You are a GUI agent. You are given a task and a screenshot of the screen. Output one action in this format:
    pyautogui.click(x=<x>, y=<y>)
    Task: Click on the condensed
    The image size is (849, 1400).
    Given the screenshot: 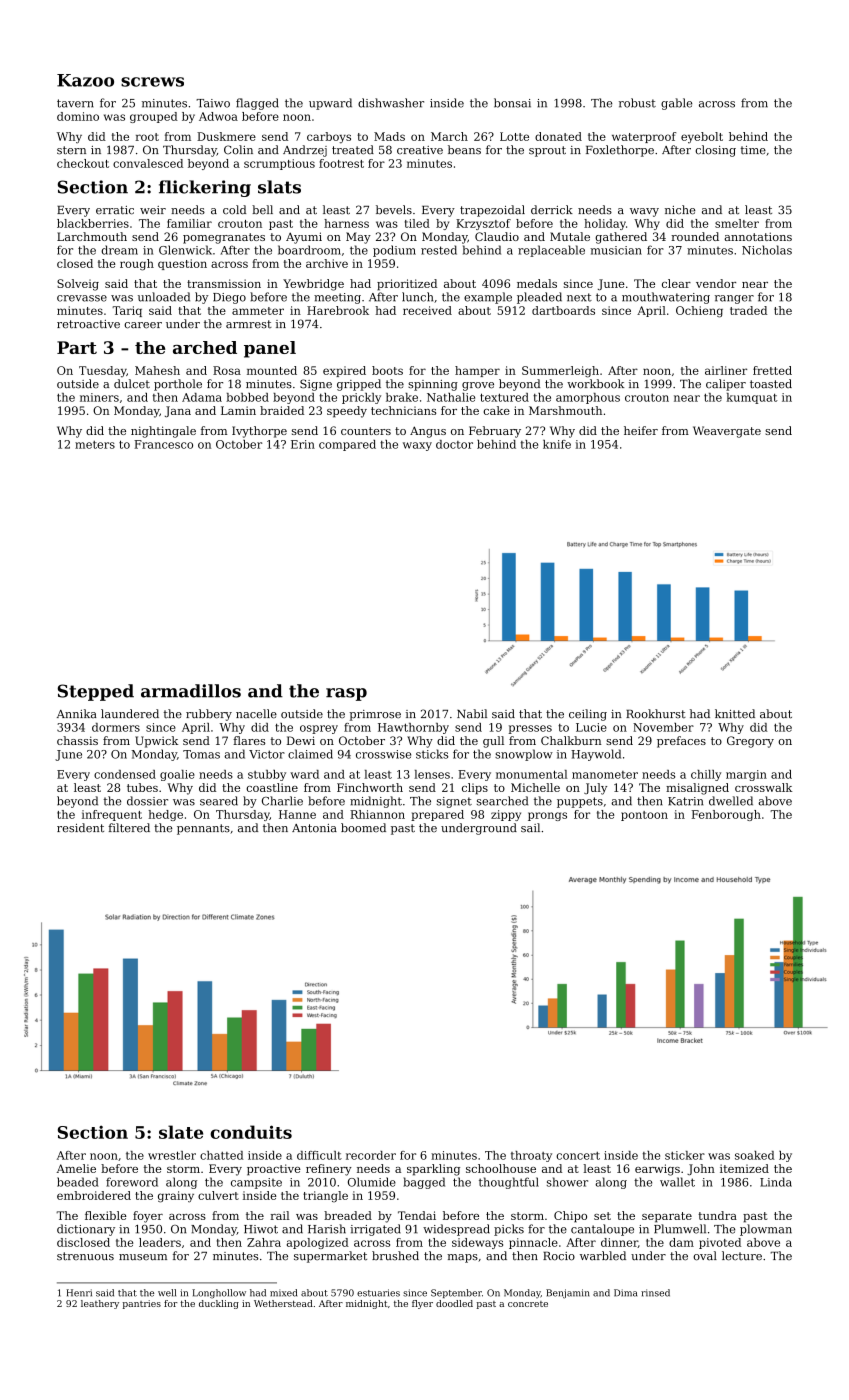 What is the action you would take?
    pyautogui.click(x=125, y=774)
